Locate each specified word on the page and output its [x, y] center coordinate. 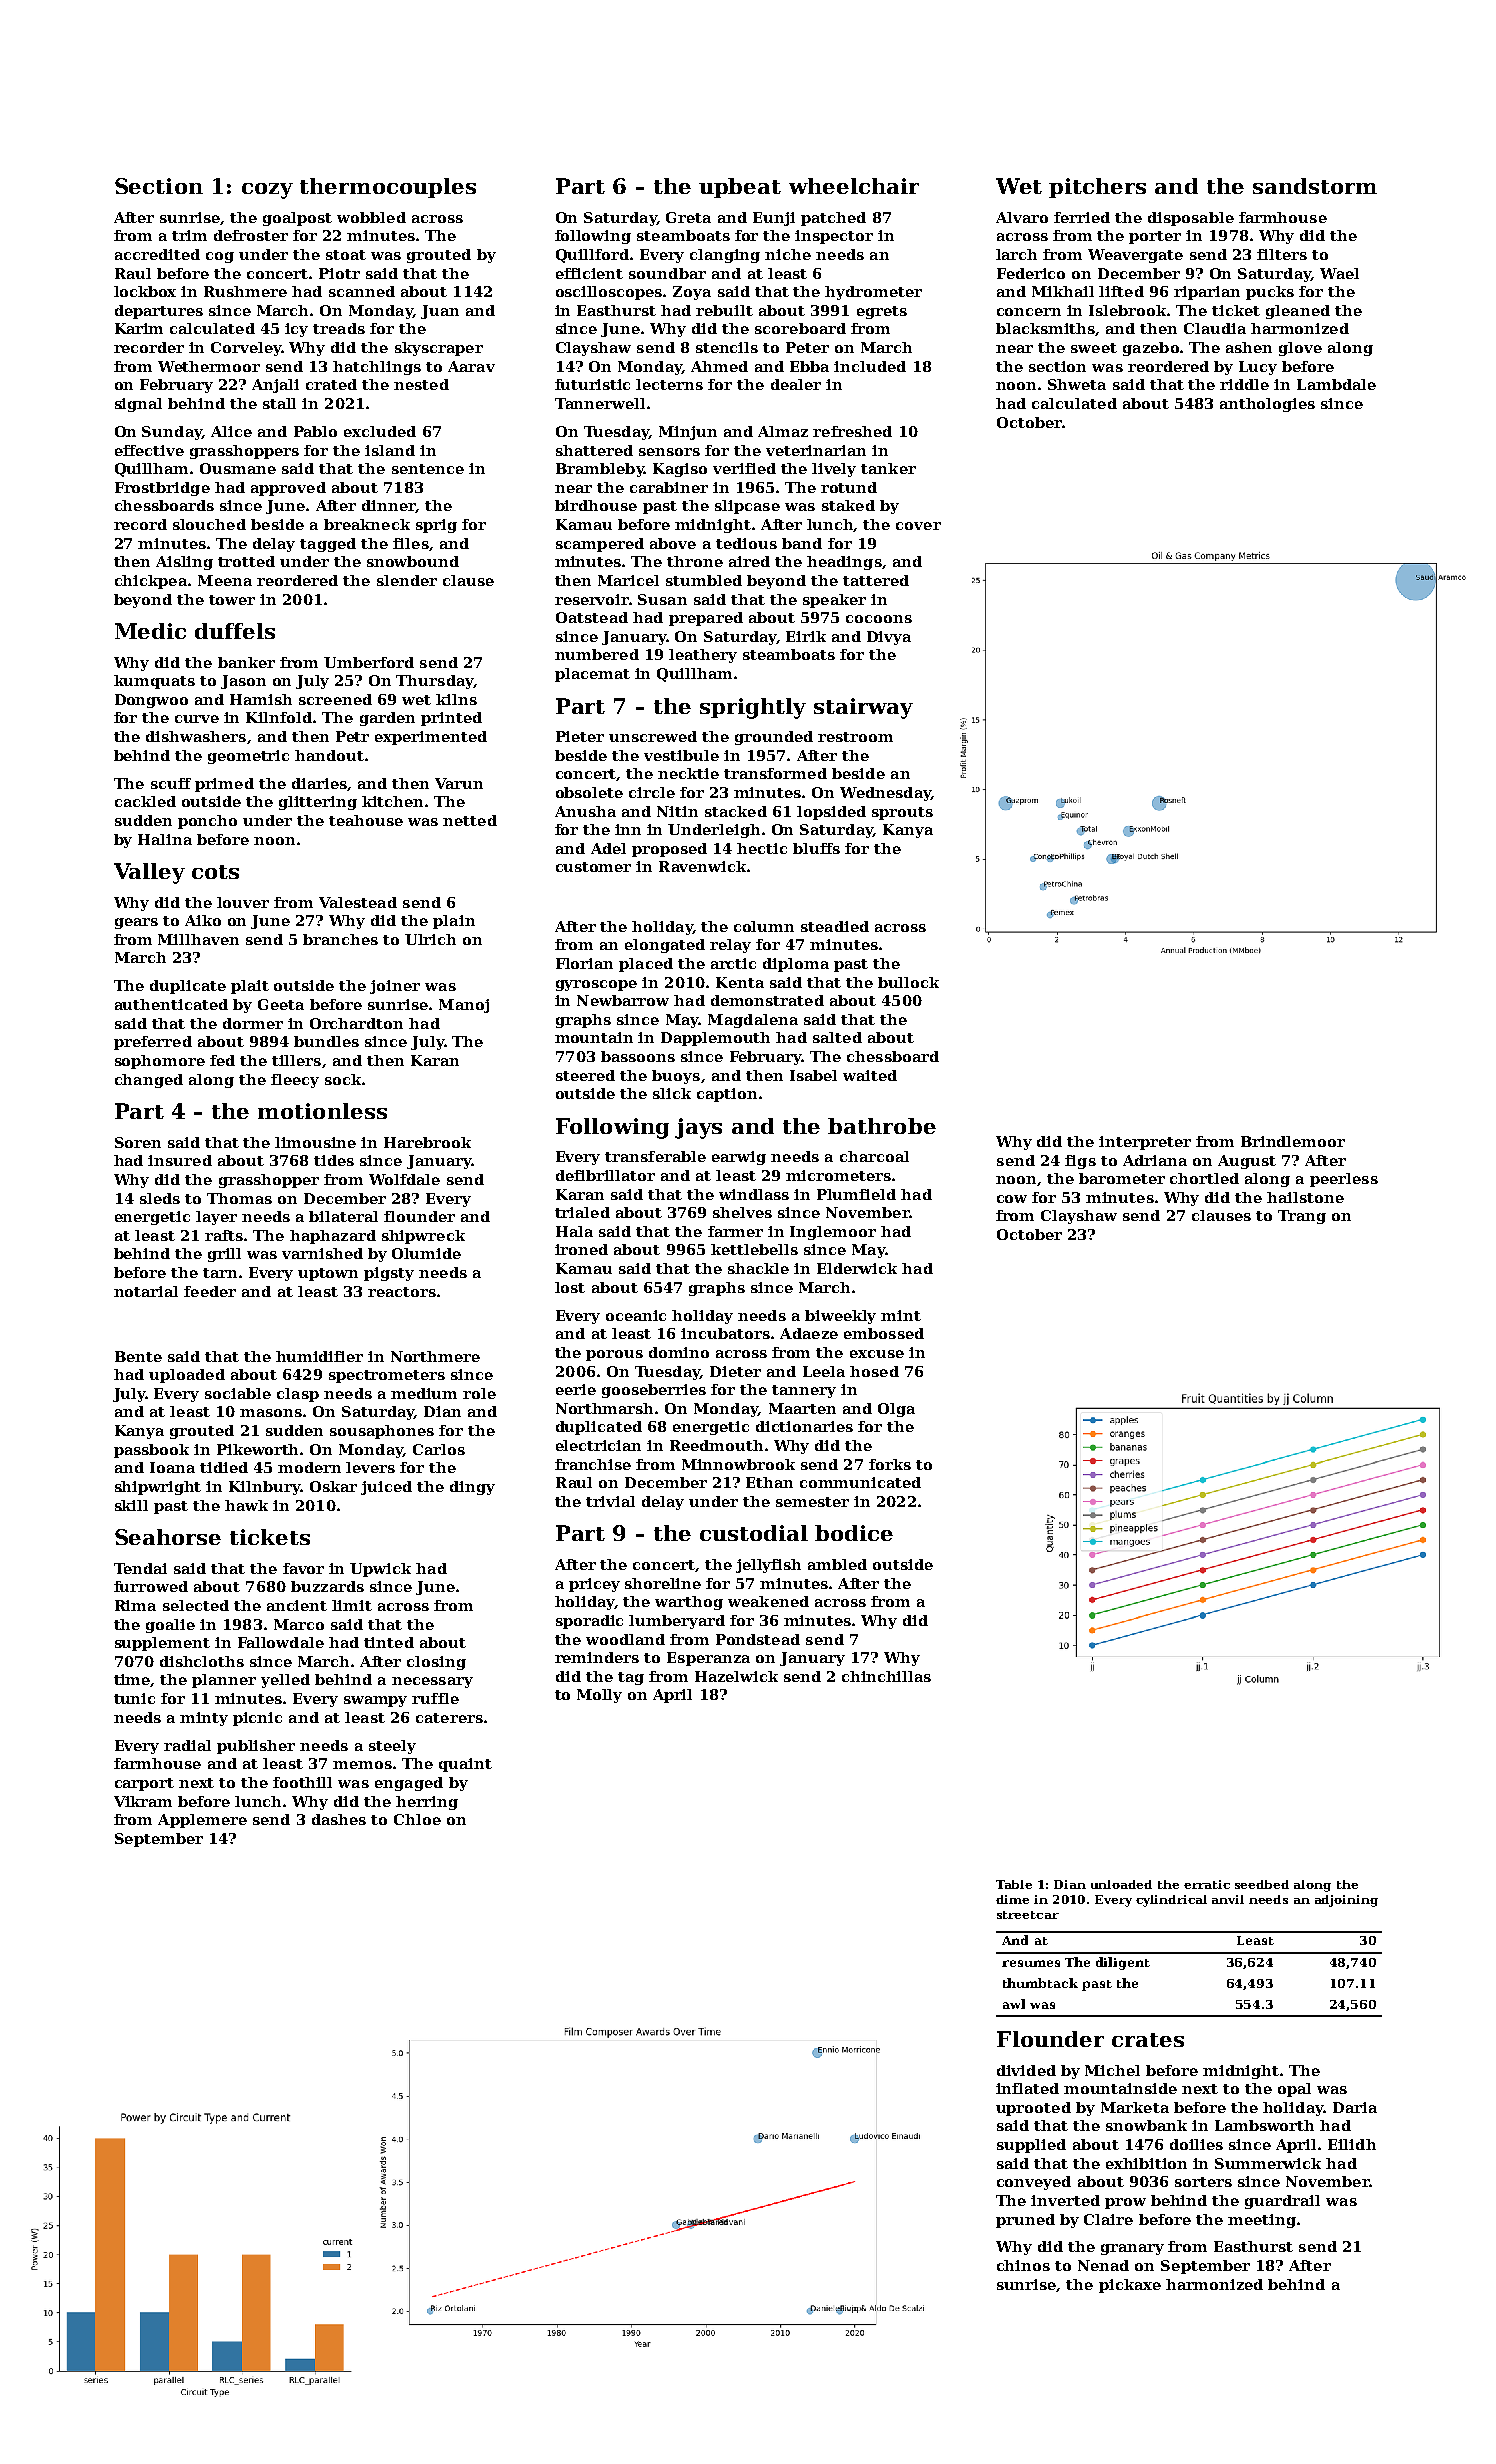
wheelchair [854, 186]
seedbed [1262, 1884]
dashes [339, 1819]
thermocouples [388, 188]
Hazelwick [736, 1676]
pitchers [1097, 188]
